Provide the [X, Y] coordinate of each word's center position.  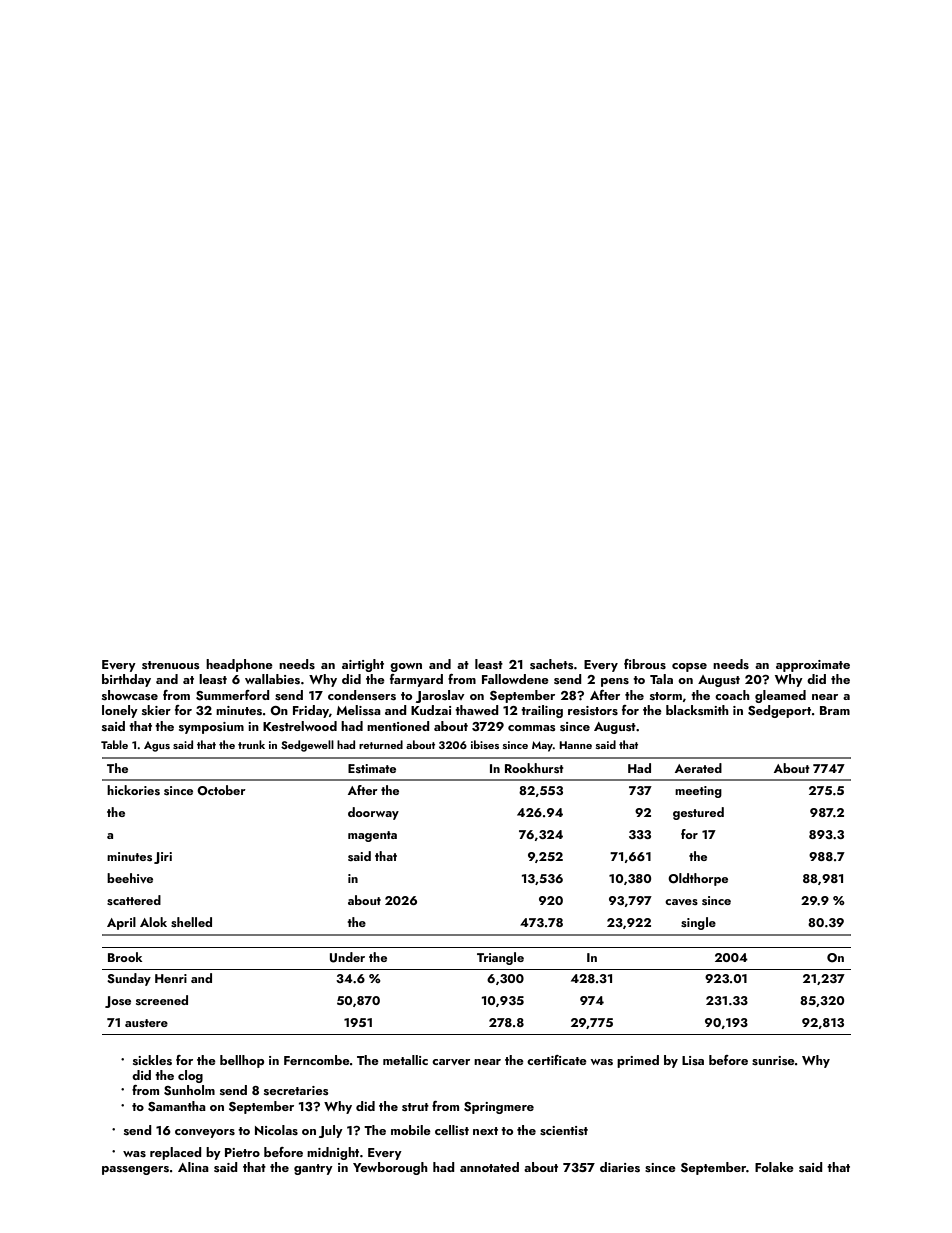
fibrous [645, 664]
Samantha [177, 1106]
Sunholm [189, 1090]
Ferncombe [317, 1060]
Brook [125, 957]
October [221, 790]
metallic [405, 1060]
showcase [130, 695]
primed [638, 1061]
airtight [363, 665]
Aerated [698, 768]
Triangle [500, 958]
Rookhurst [534, 768]
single [698, 923]
